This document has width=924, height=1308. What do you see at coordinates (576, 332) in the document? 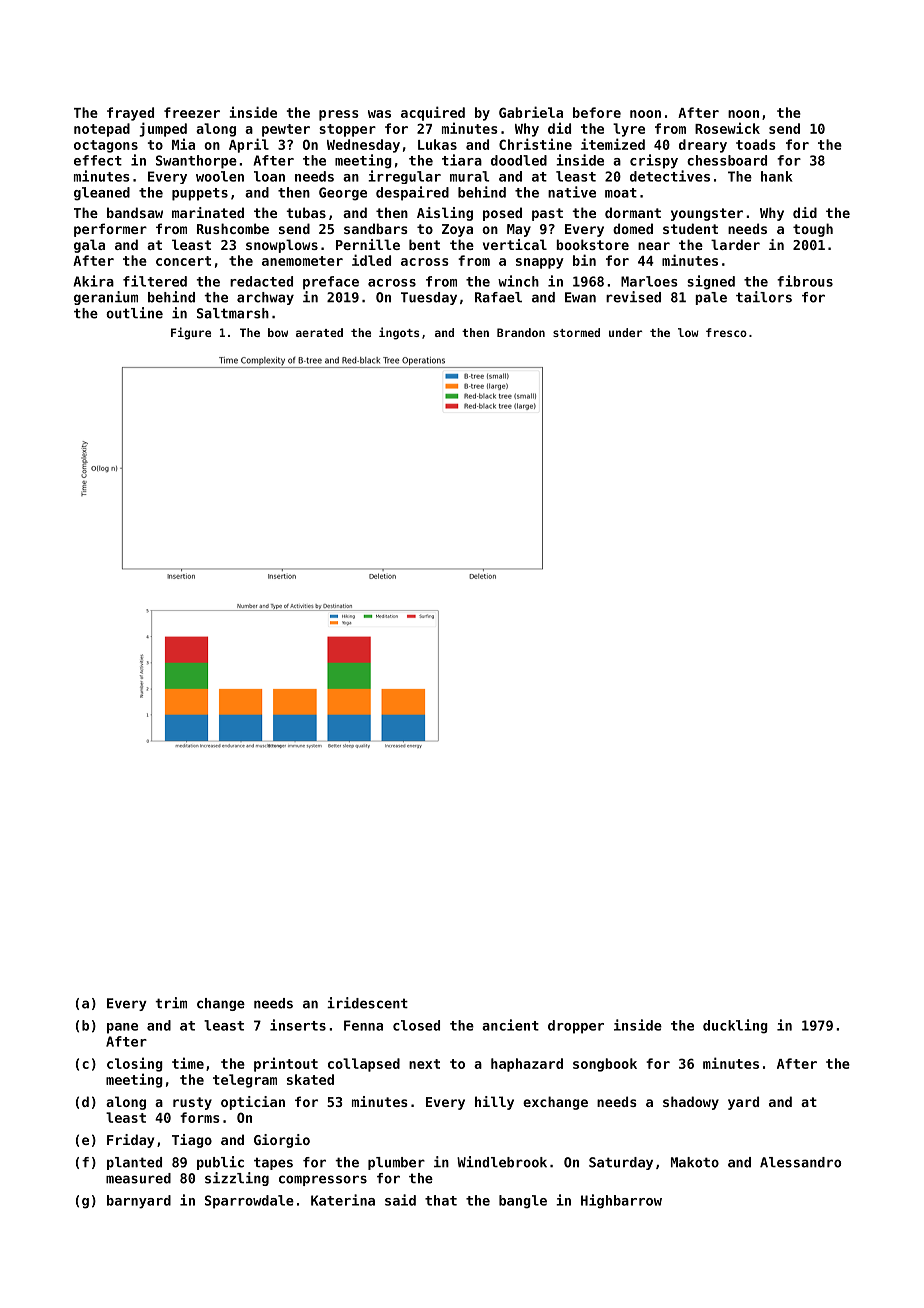
I see `stormed` at bounding box center [576, 332].
